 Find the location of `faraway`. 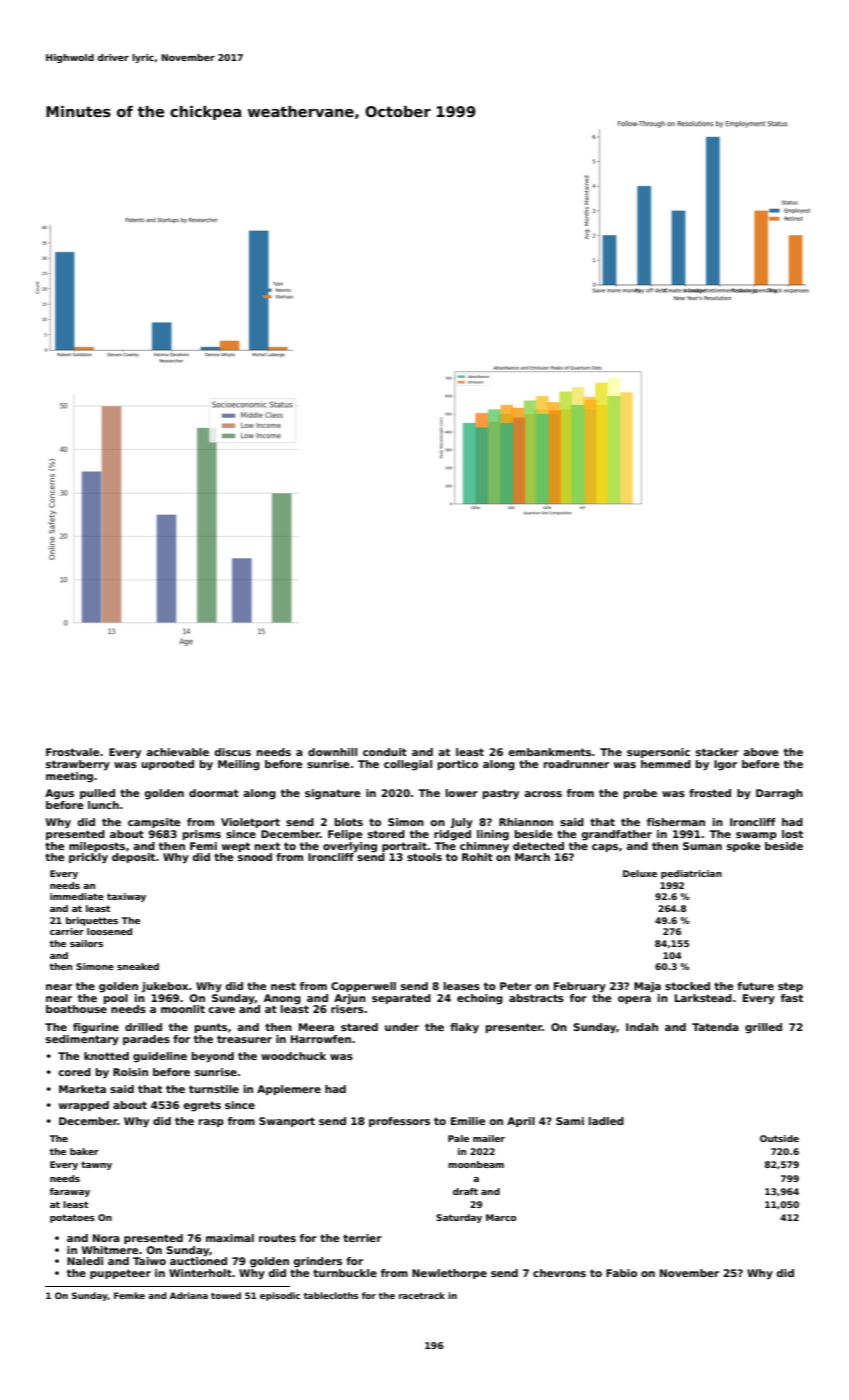

faraway is located at coordinates (70, 1192).
